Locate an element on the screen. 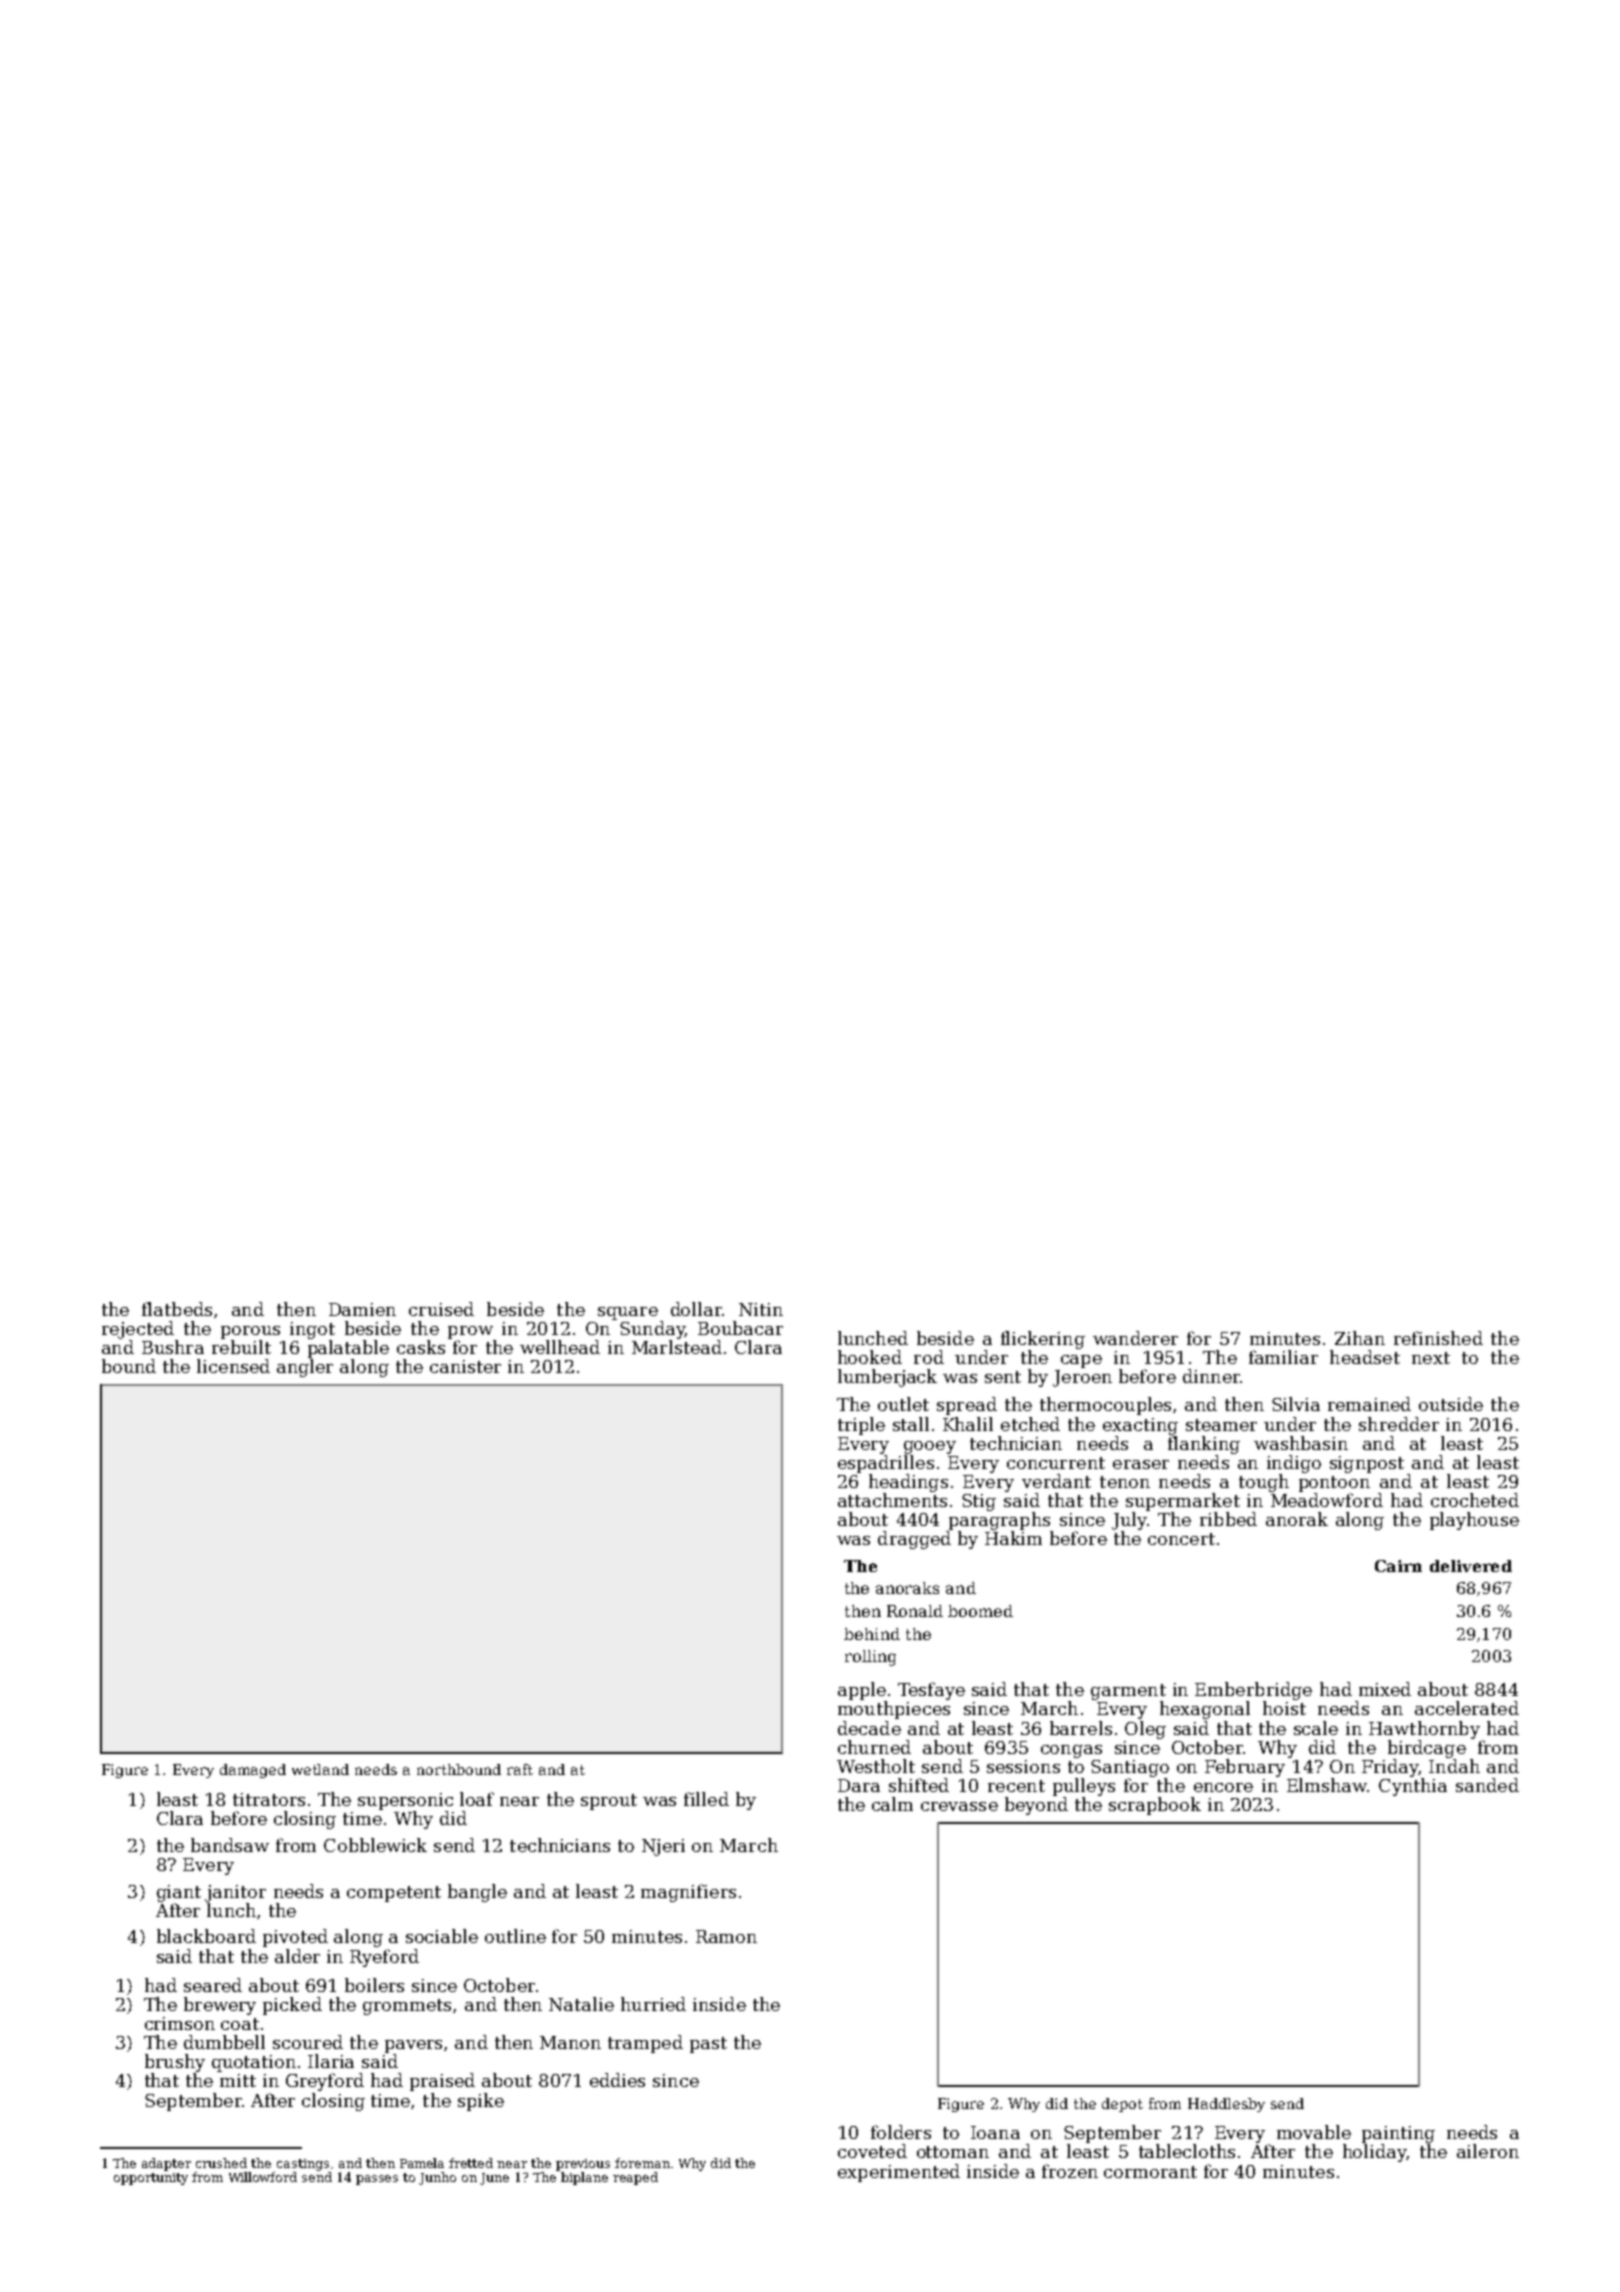 The height and width of the screenshot is (2292, 1620). square is located at coordinates (628, 1313).
